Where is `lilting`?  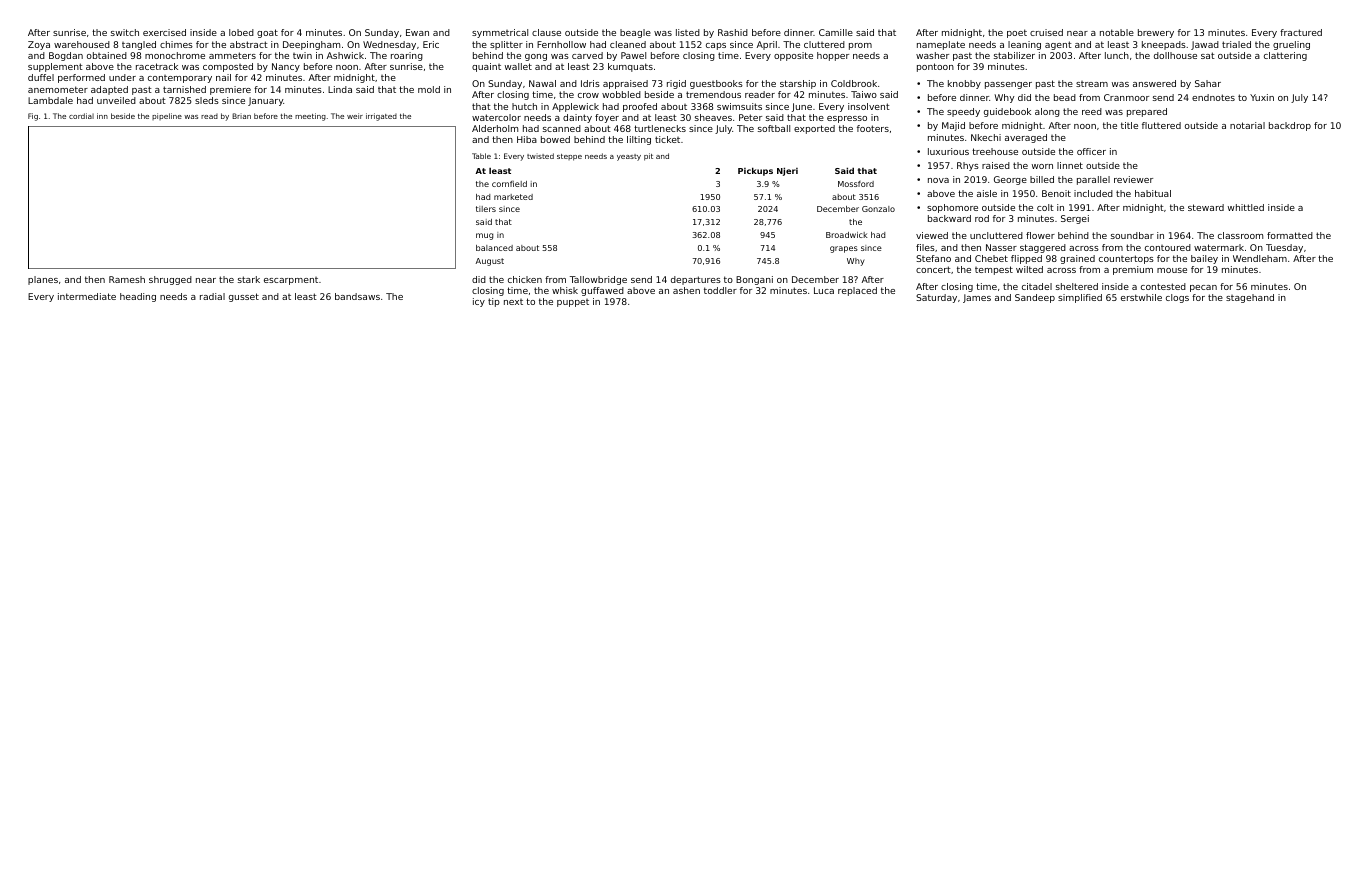
lilting is located at coordinates (639, 140).
